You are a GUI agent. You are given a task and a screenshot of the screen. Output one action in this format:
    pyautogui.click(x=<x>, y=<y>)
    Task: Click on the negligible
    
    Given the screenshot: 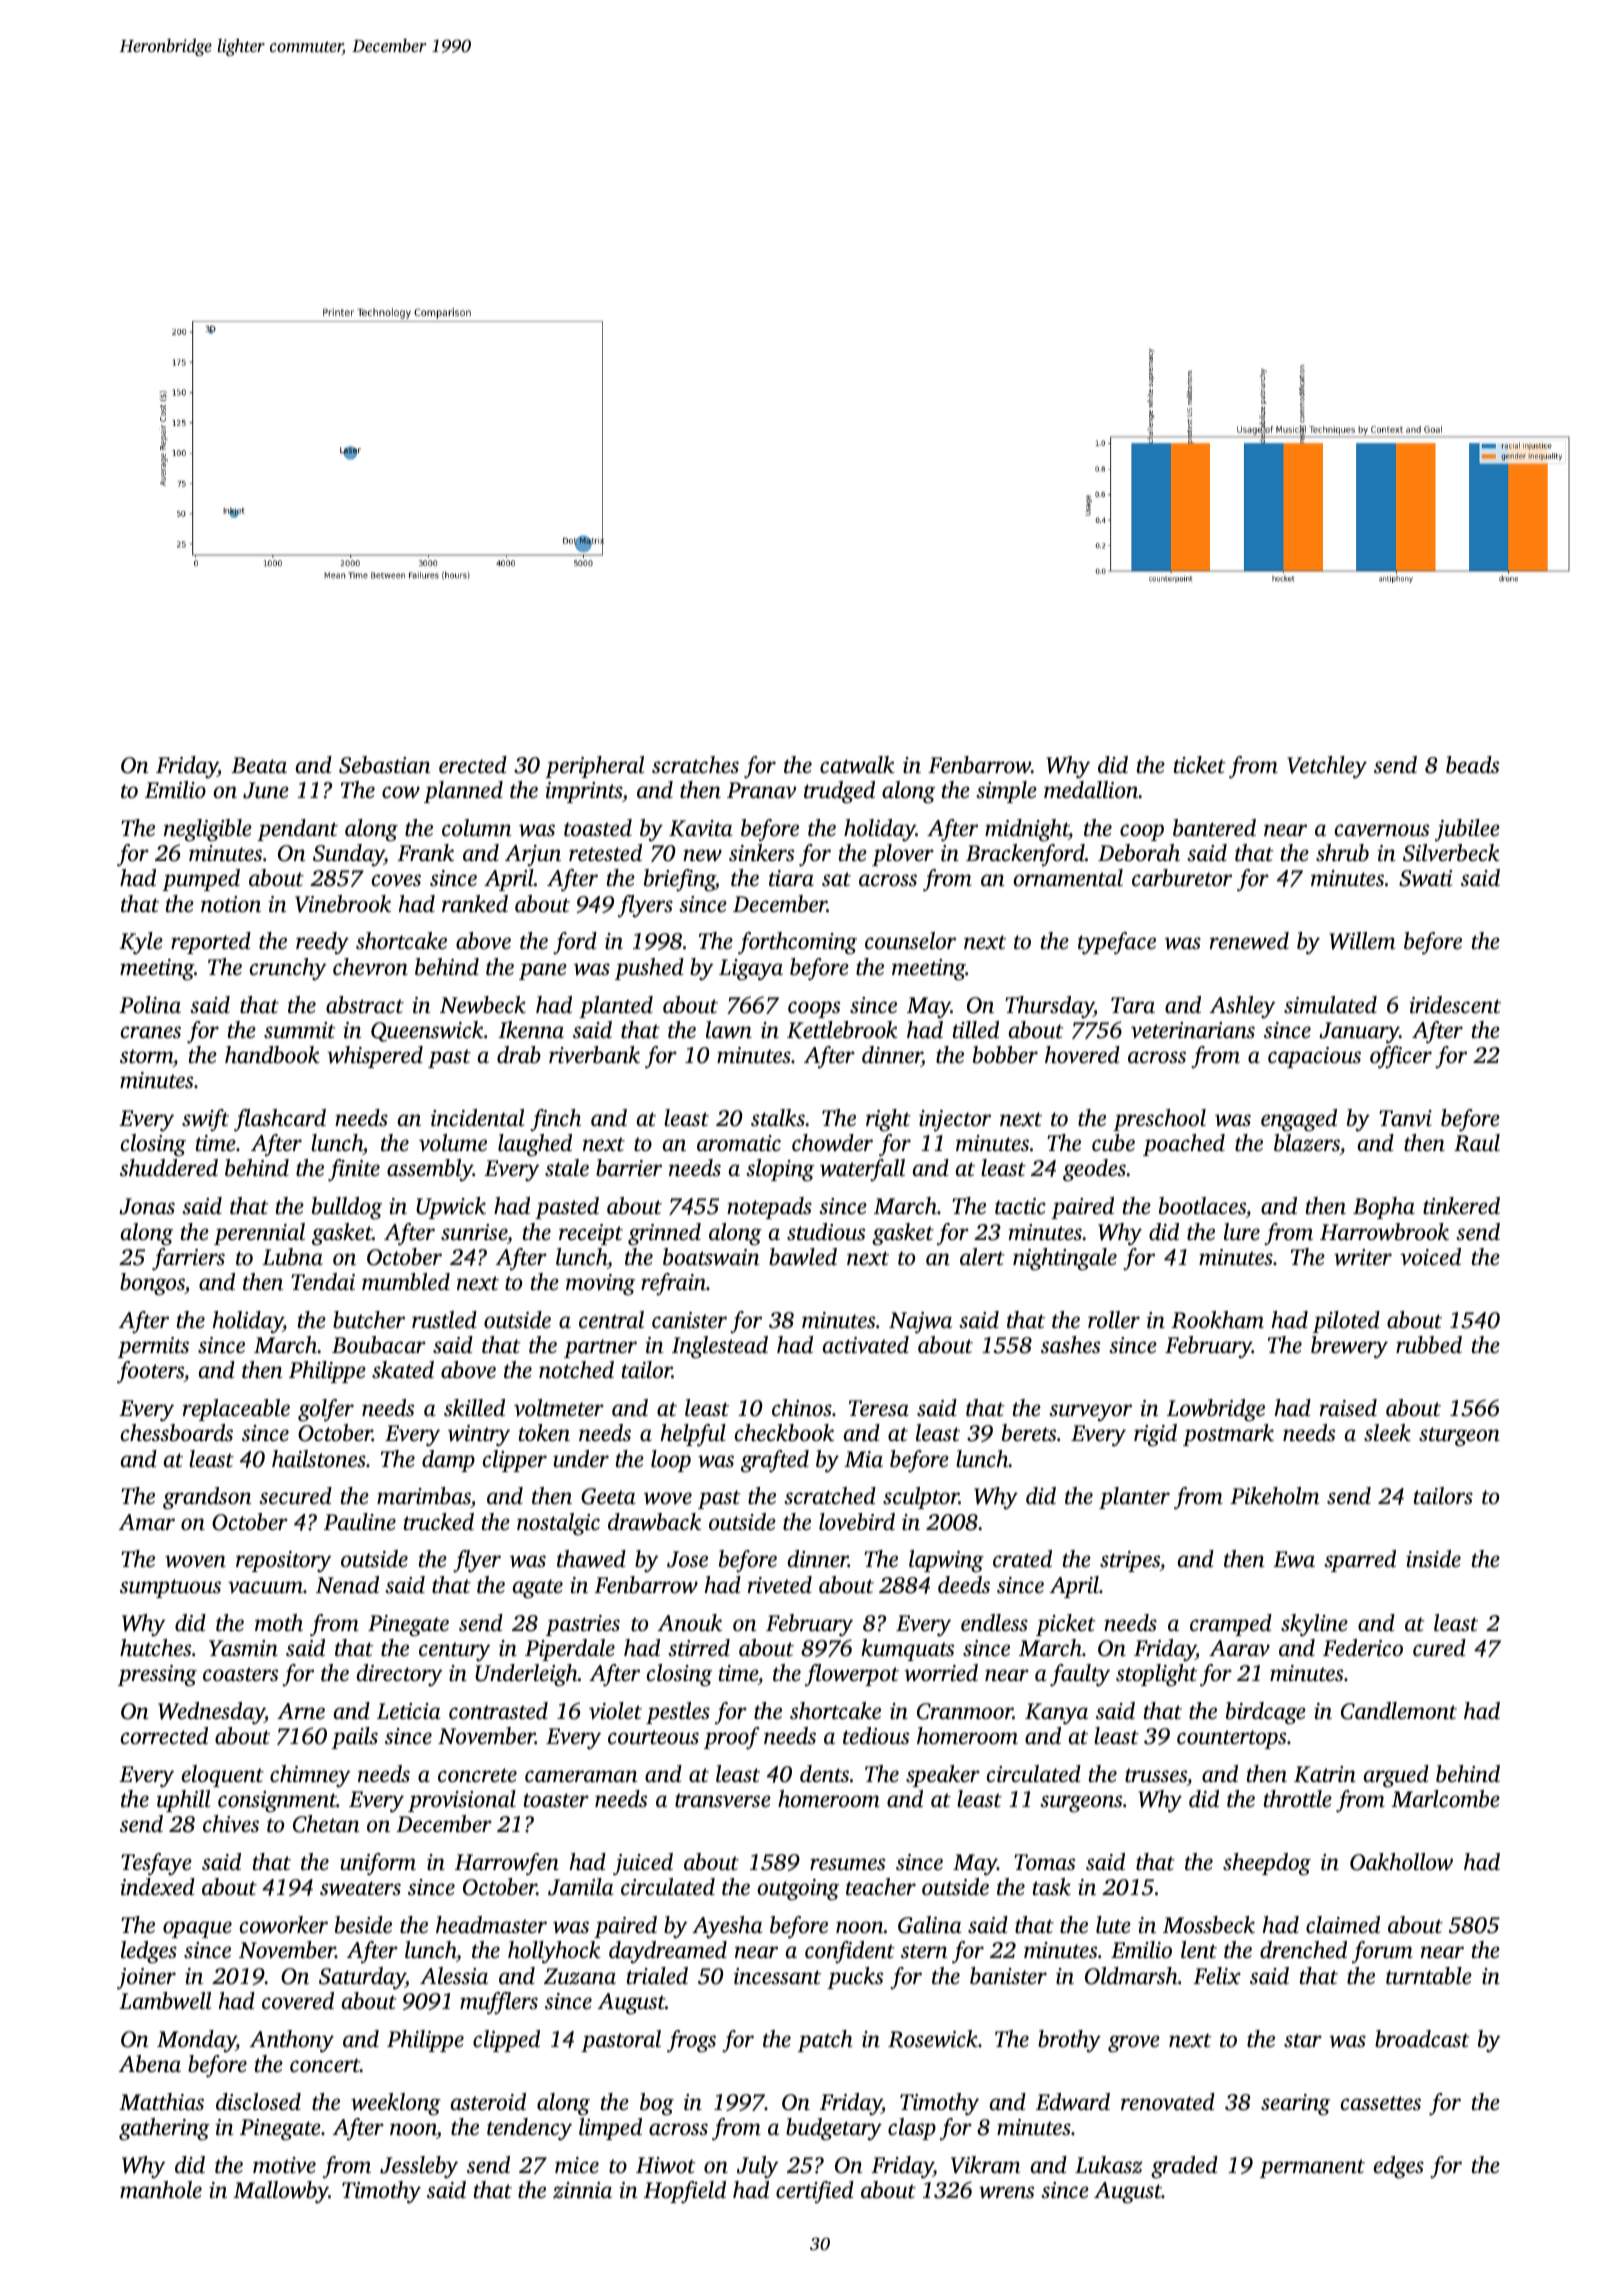 What is the action you would take?
    pyautogui.click(x=208, y=830)
